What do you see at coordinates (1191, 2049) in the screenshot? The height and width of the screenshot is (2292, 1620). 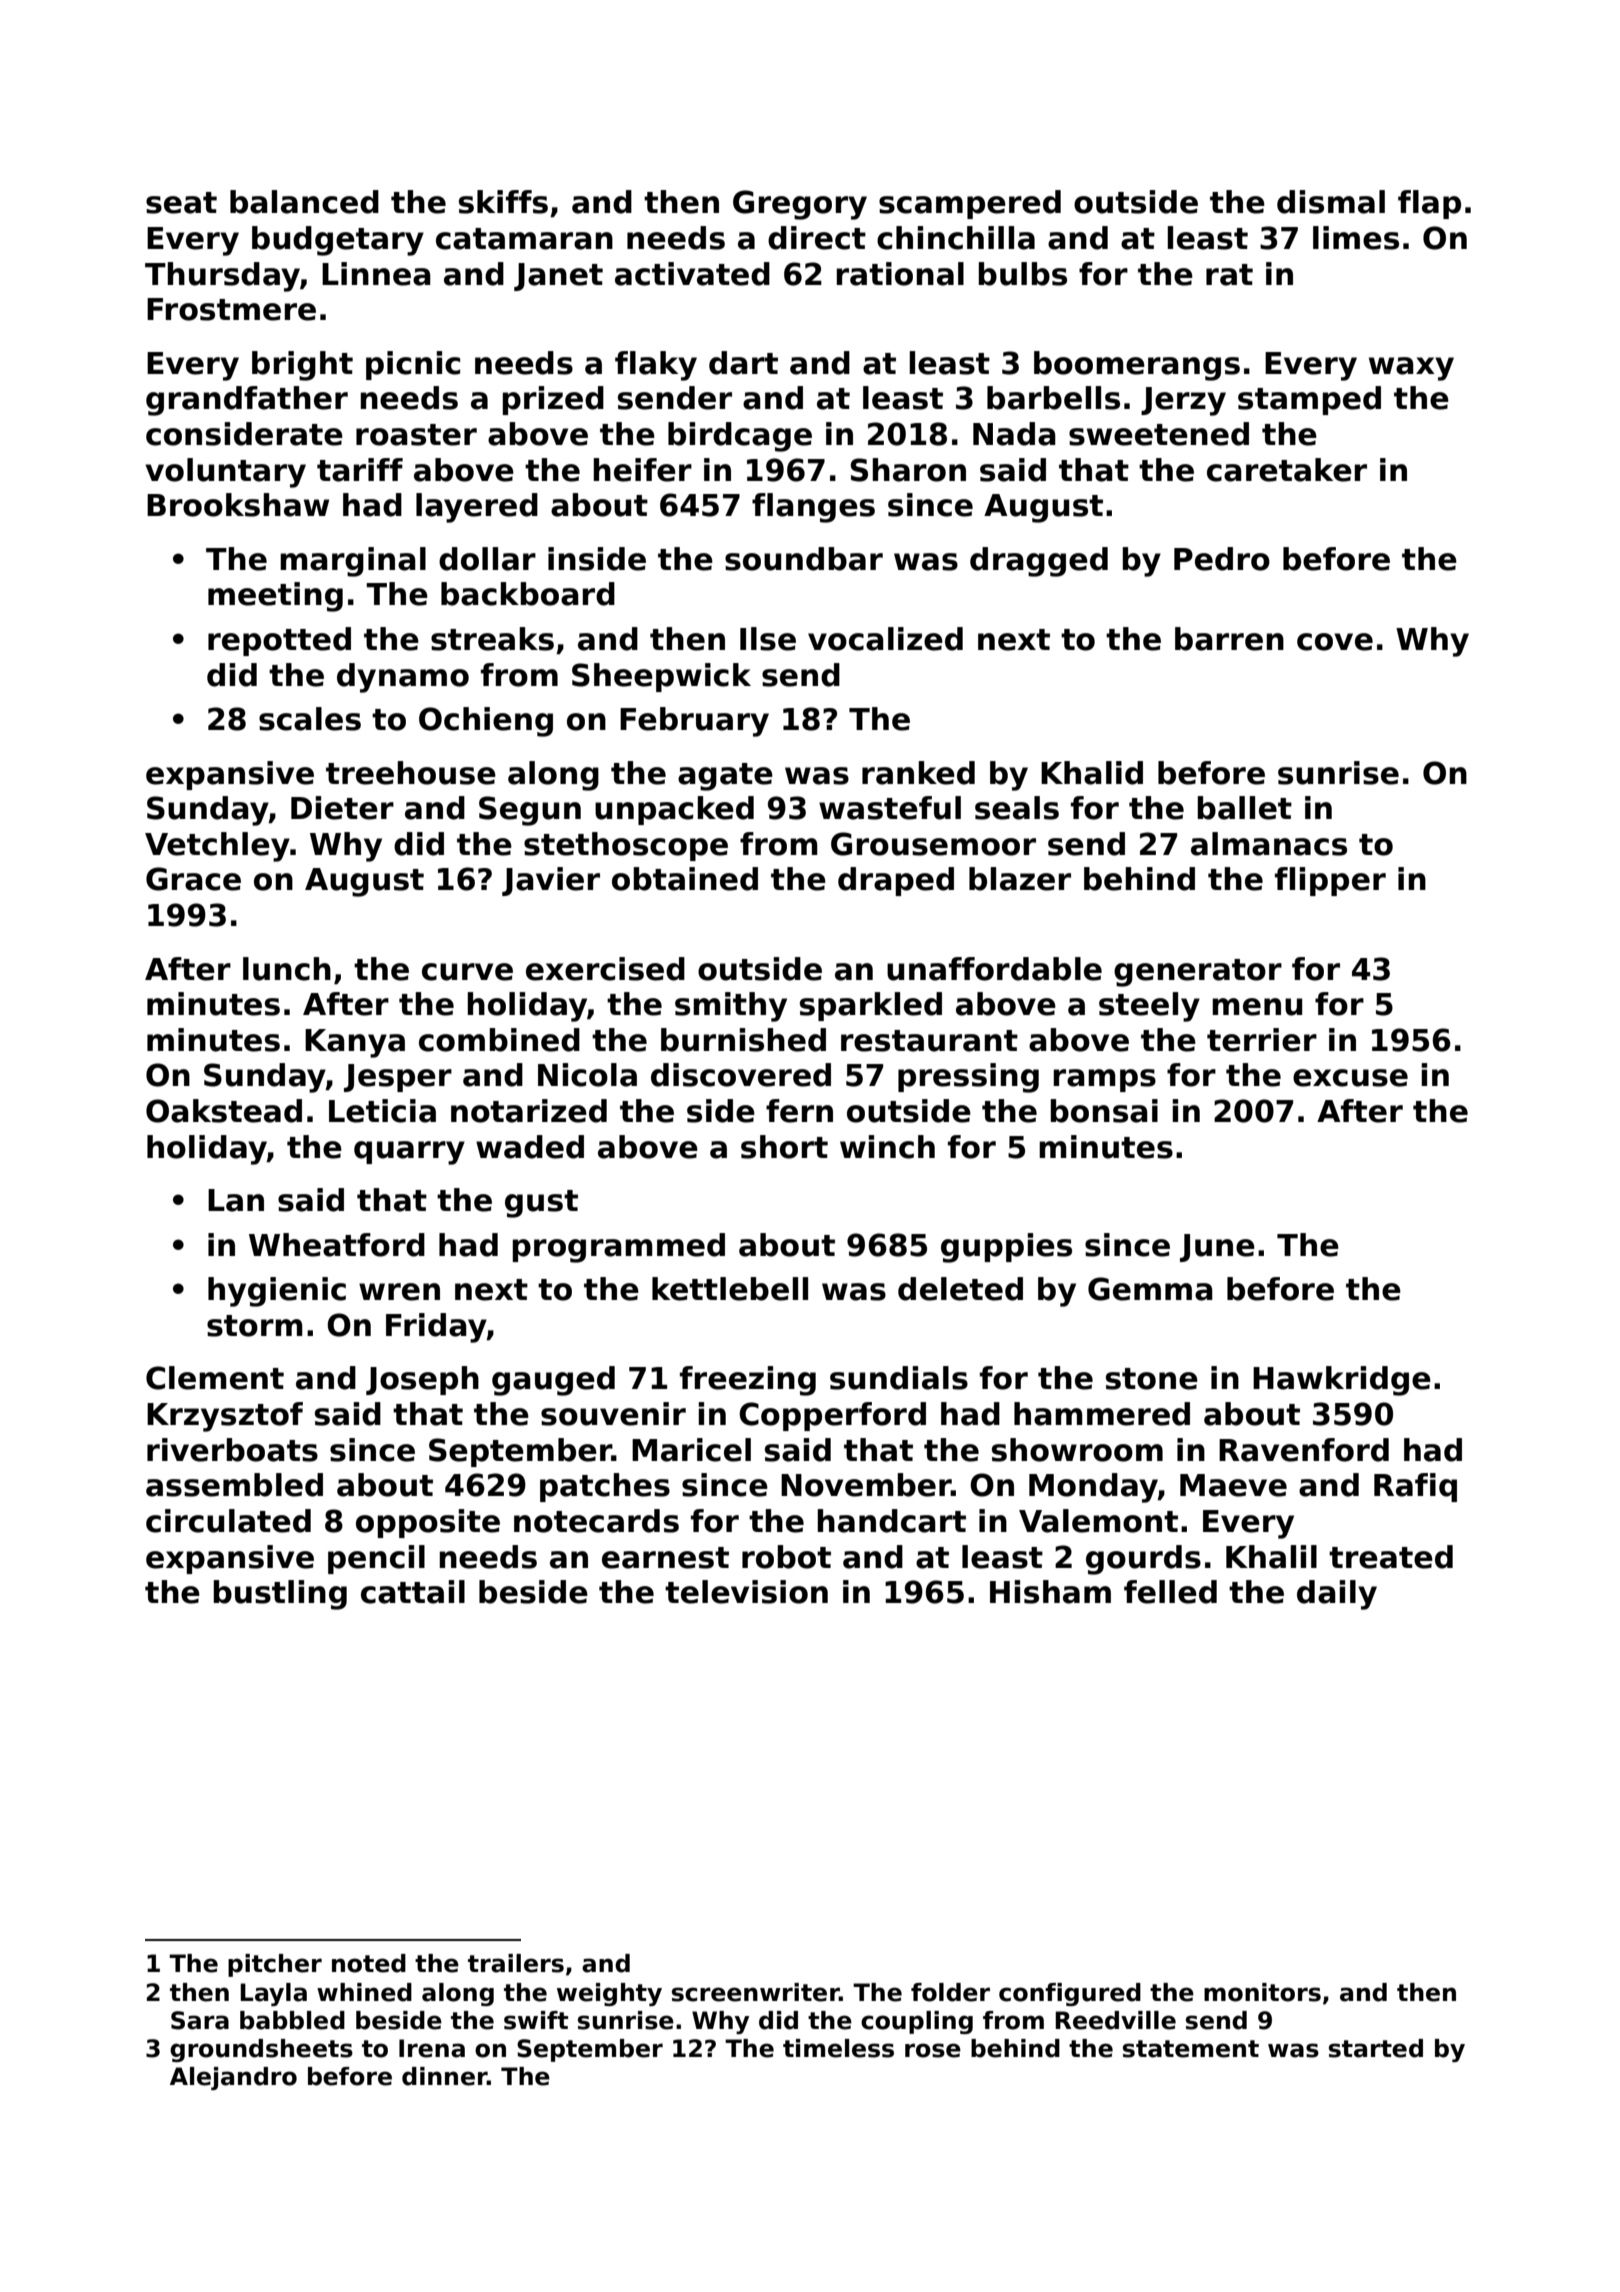 I see `statement` at bounding box center [1191, 2049].
